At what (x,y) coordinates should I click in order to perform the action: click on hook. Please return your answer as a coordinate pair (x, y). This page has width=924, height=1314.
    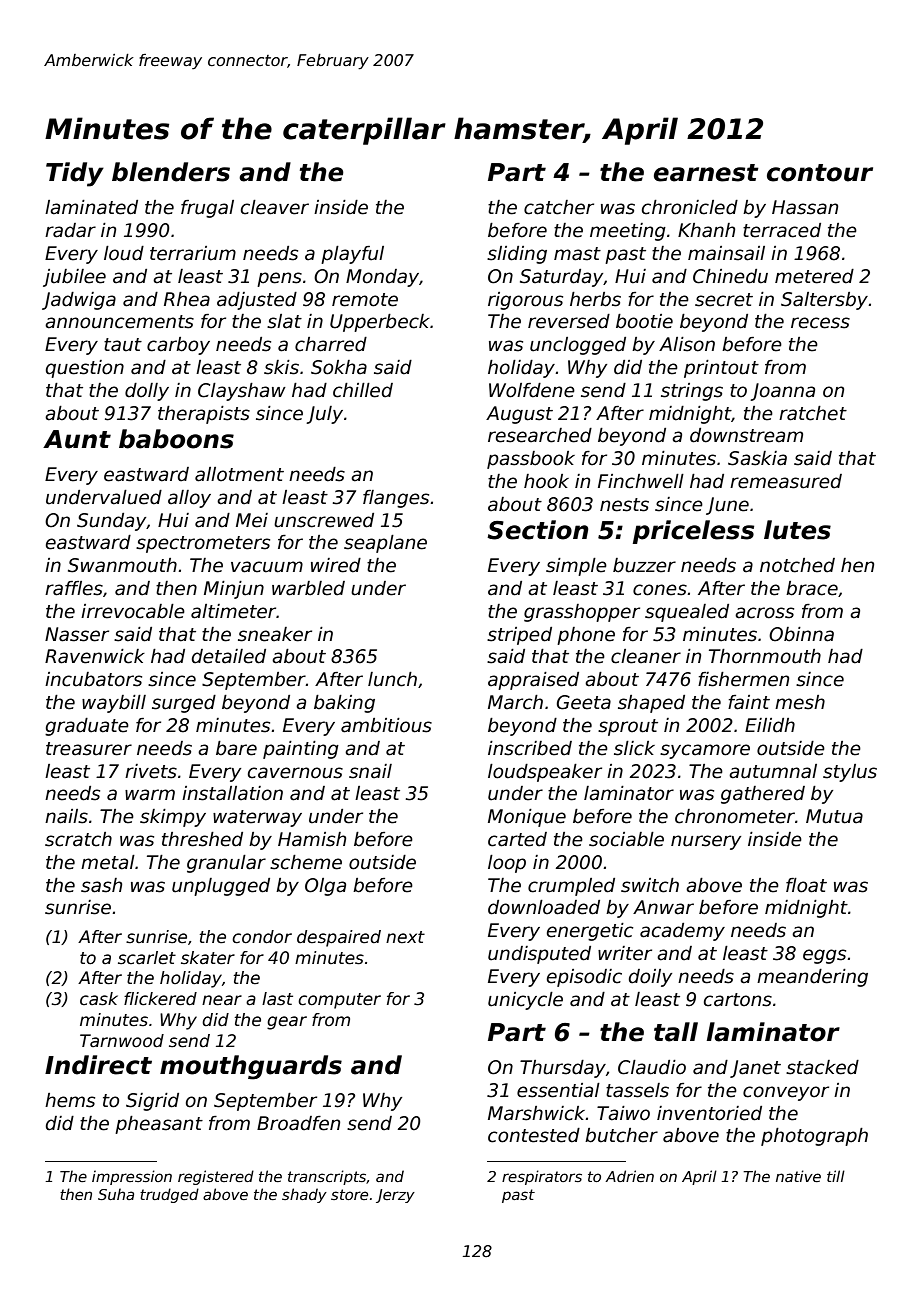
    Looking at the image, I should click on (546, 481).
